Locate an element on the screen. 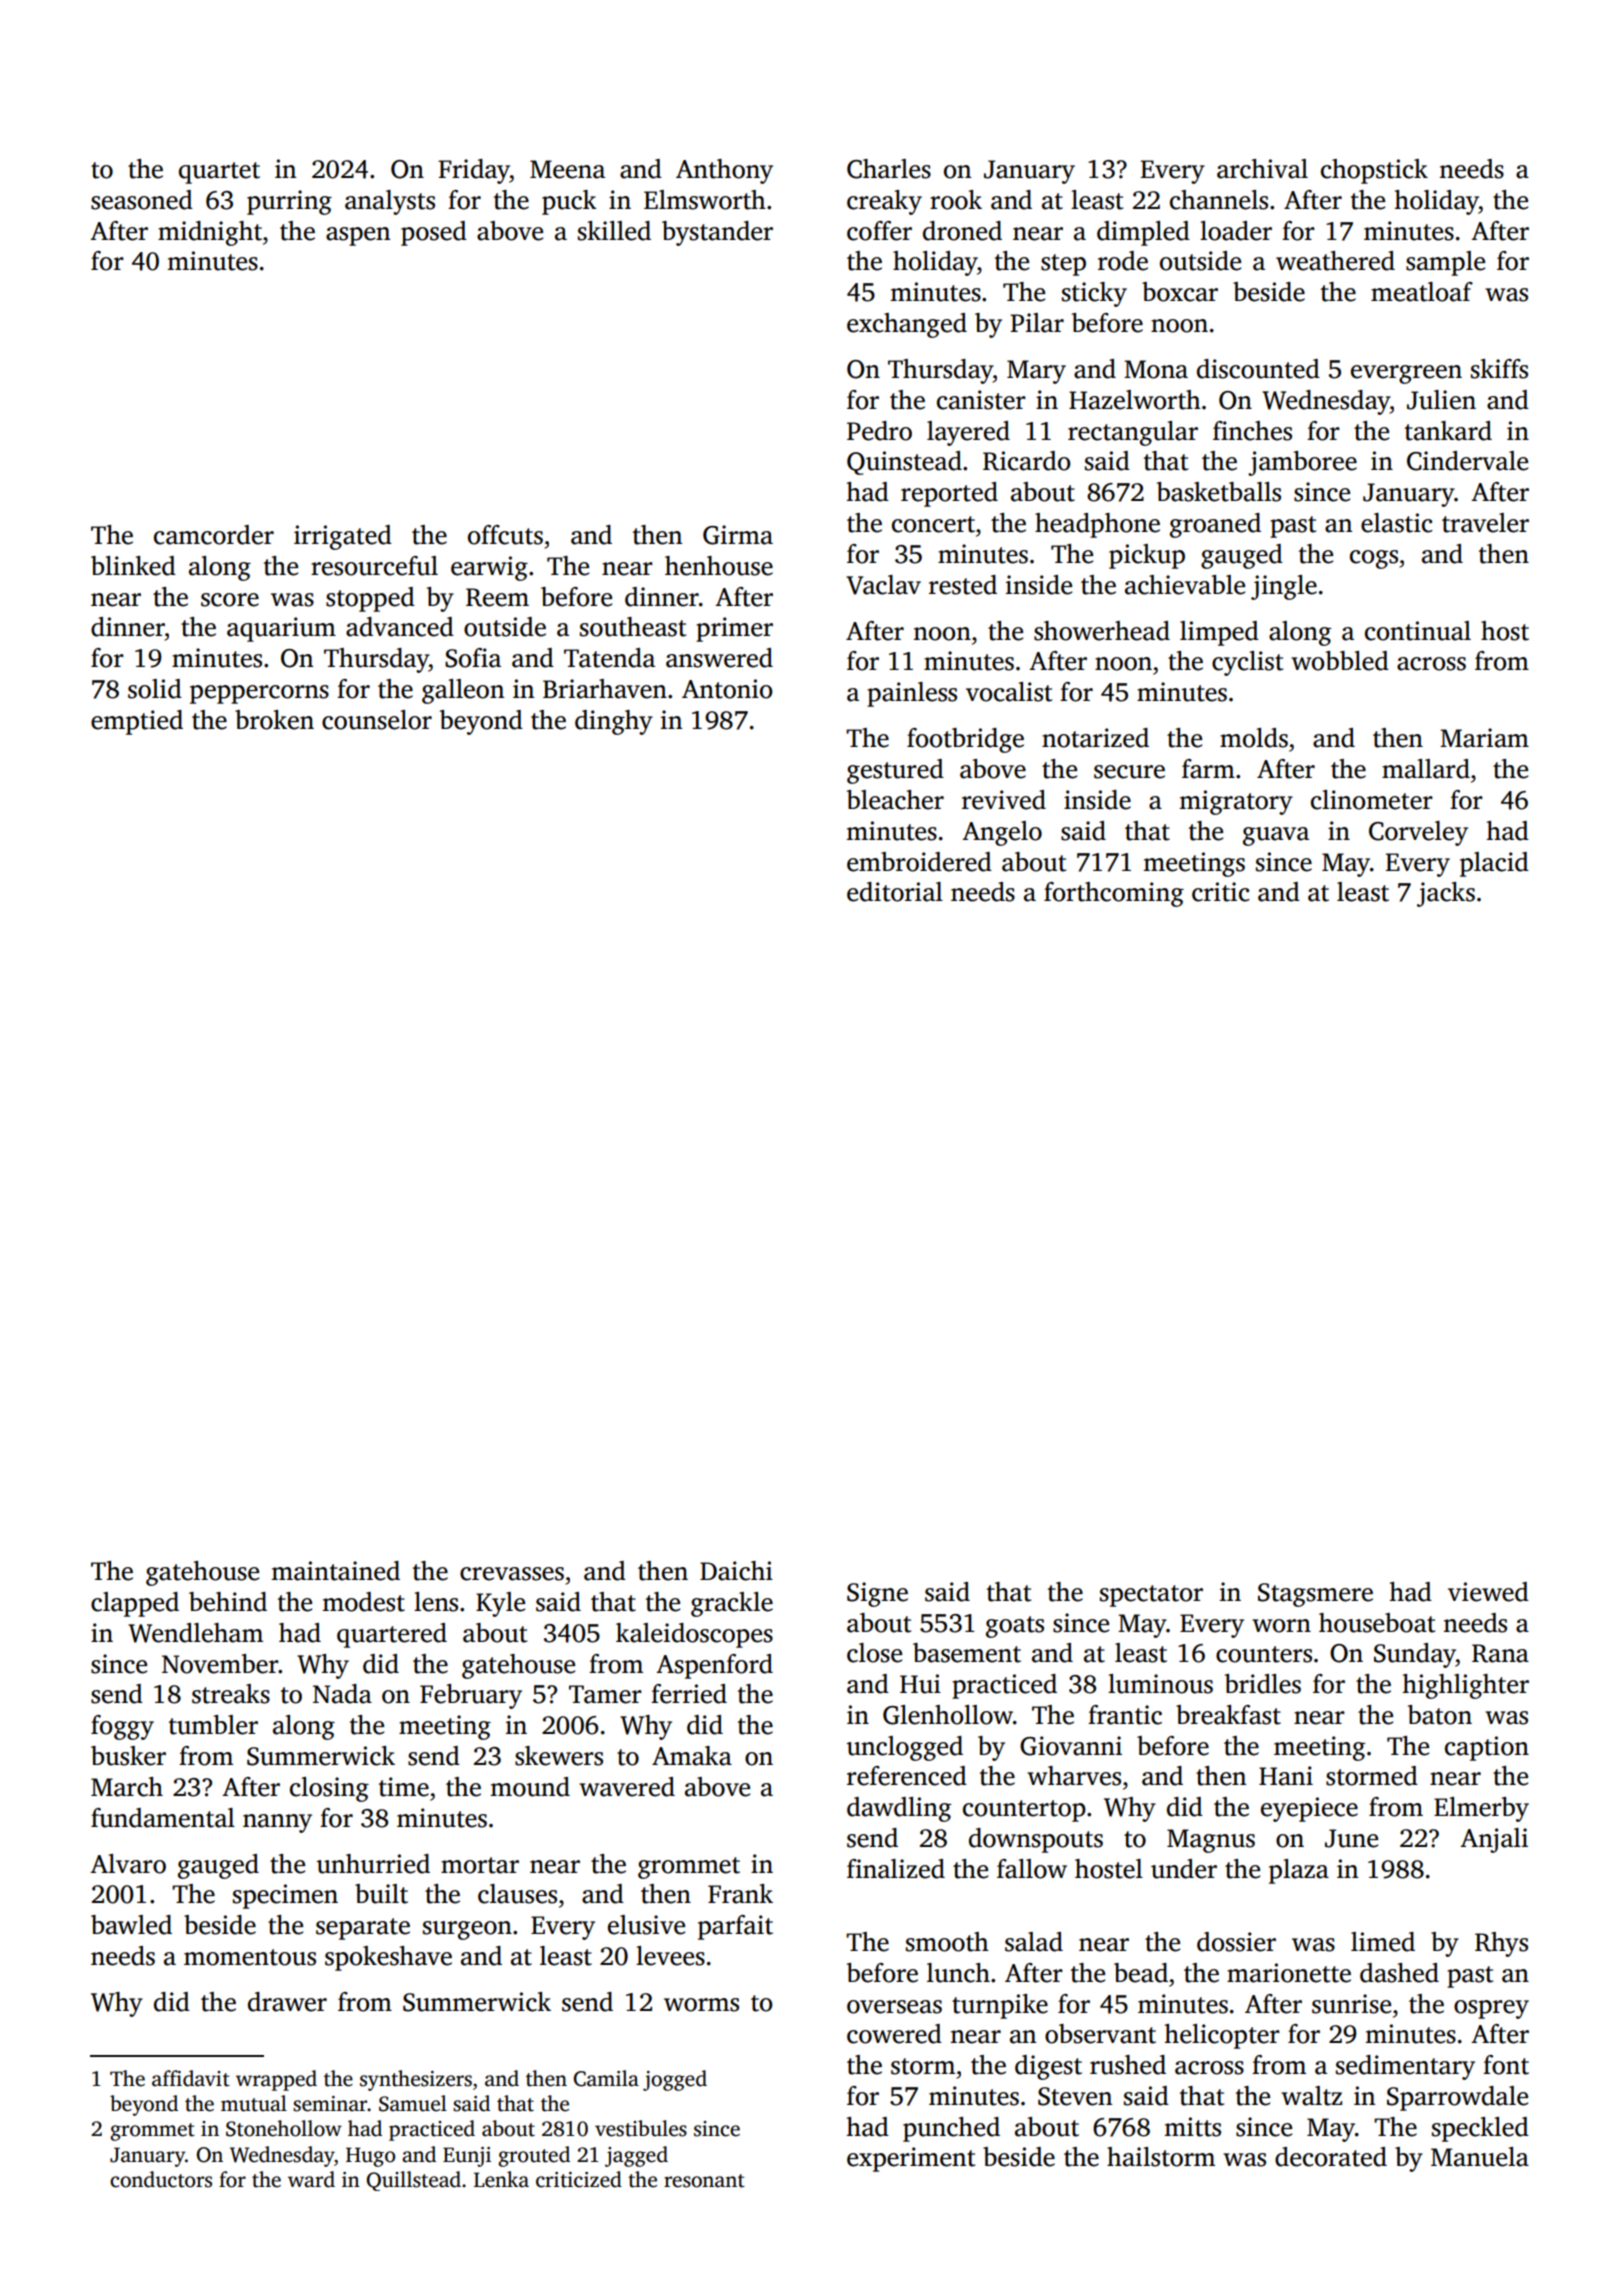 The width and height of the screenshot is (1620, 2292). coffer is located at coordinates (879, 231).
